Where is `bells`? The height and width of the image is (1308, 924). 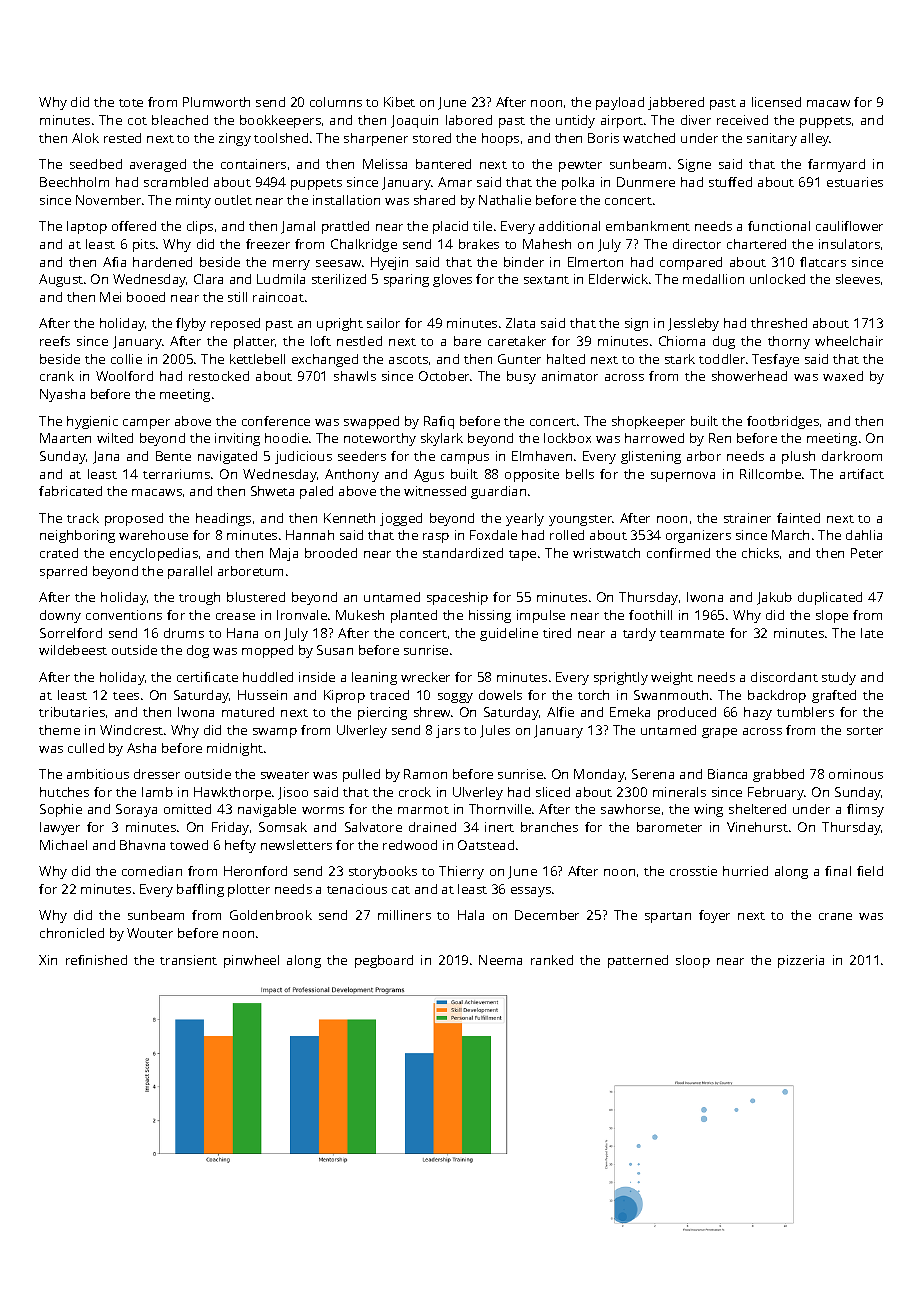 bells is located at coordinates (580, 474).
